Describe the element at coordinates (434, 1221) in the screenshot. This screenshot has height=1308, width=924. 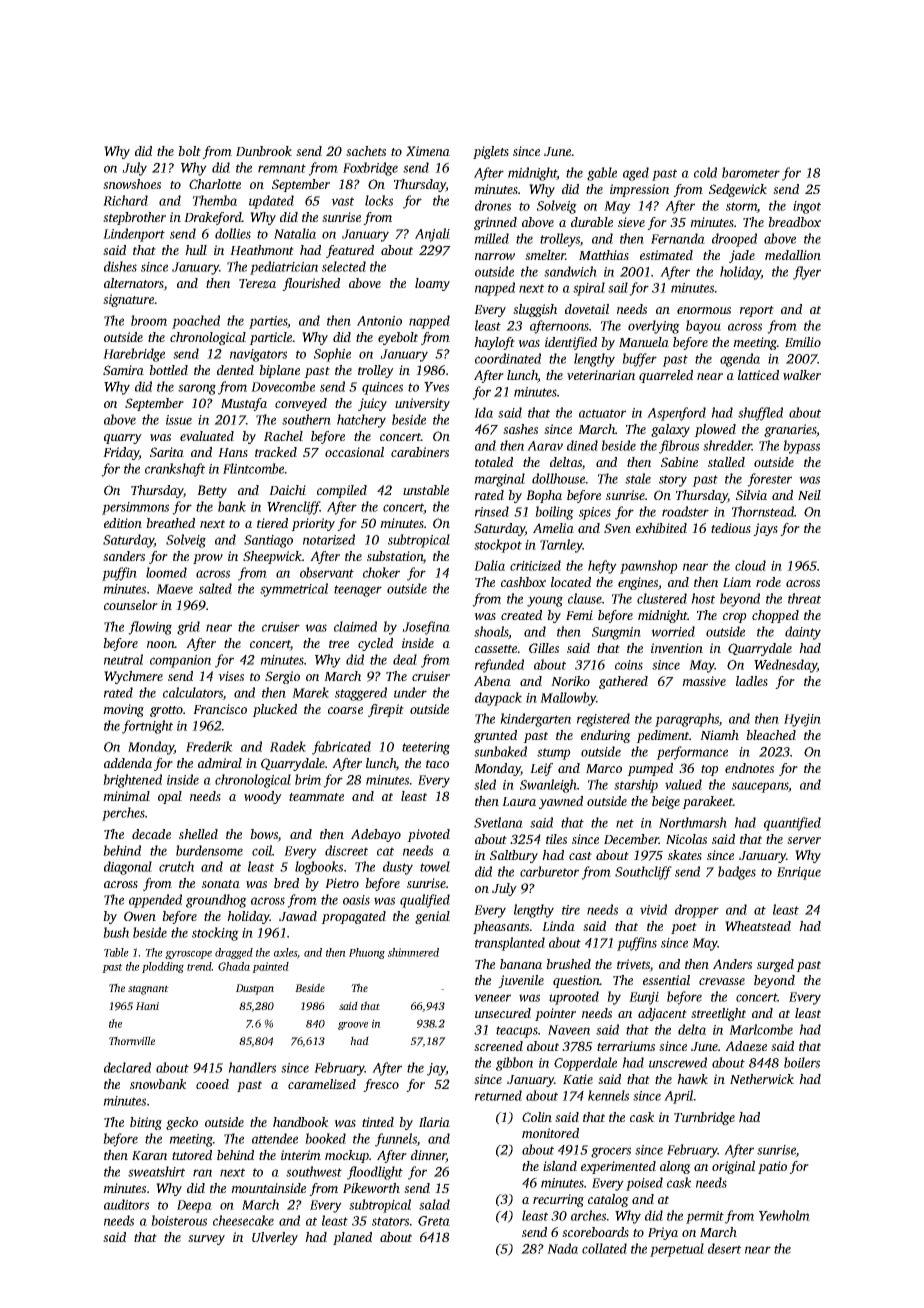
I see `Greta` at that location.
